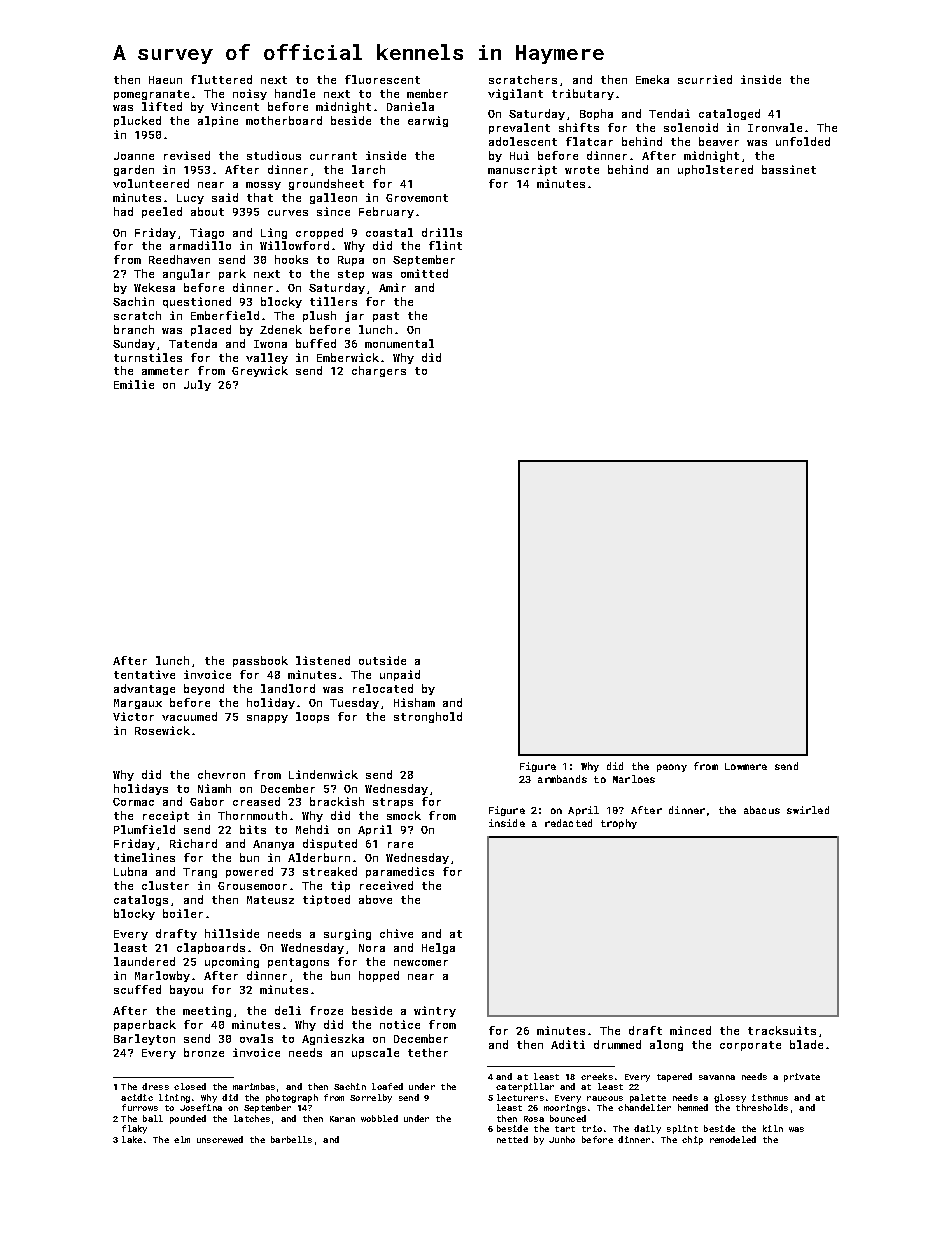 The height and width of the page is (1233, 952). What do you see at coordinates (705, 79) in the page?
I see `scurried` at bounding box center [705, 79].
